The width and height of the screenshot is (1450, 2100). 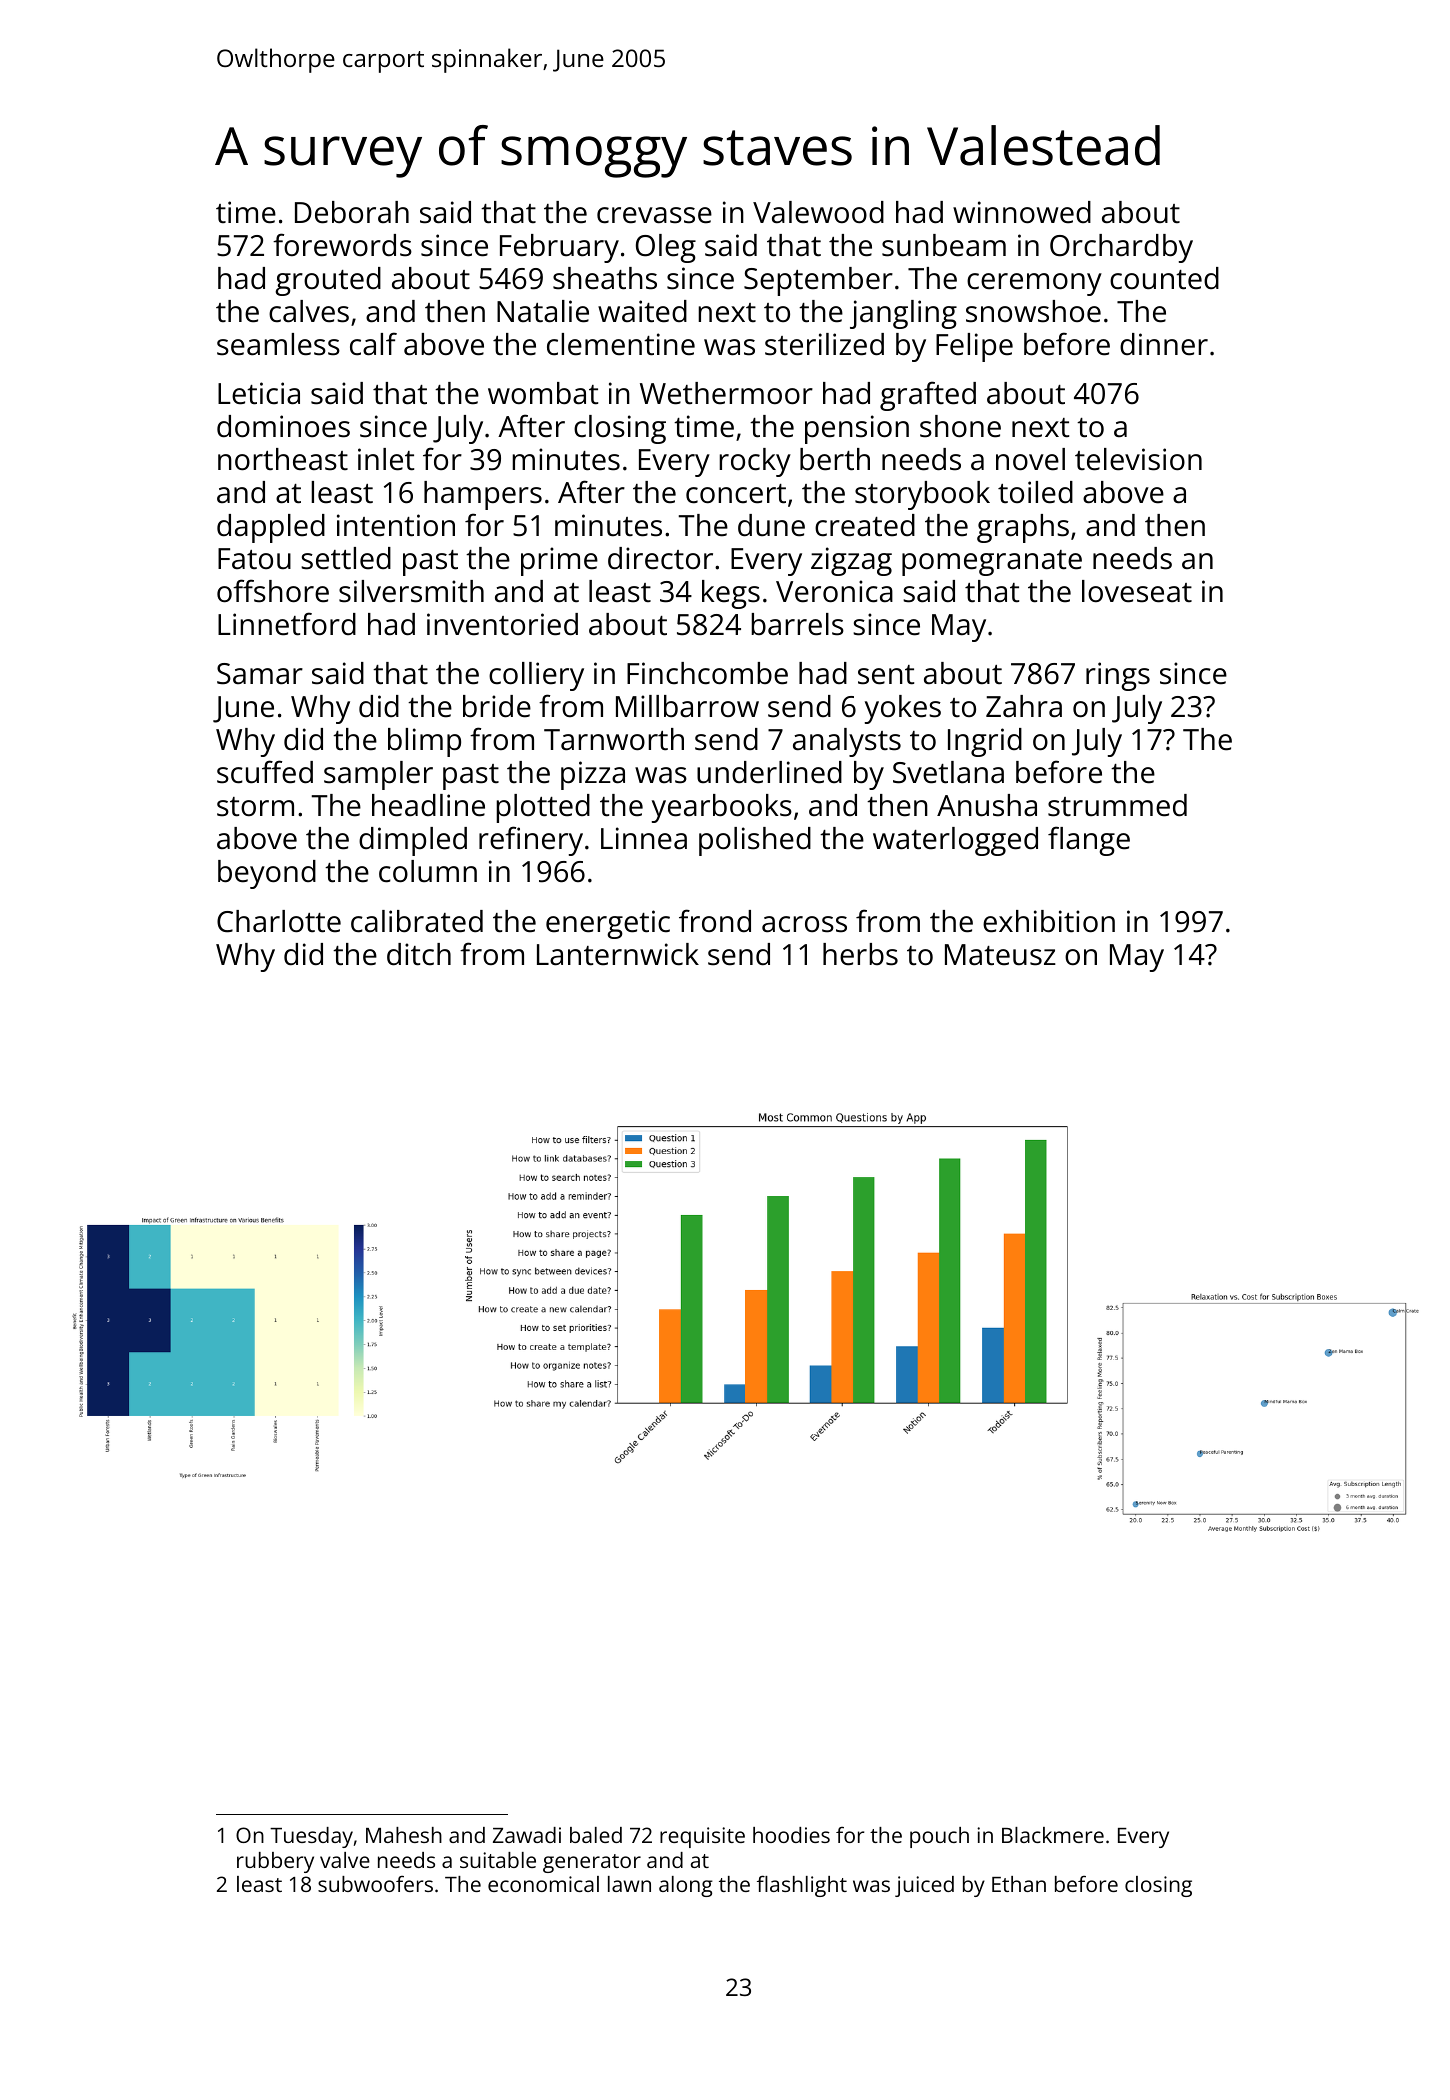 I want to click on scuffed, so click(x=265, y=772).
